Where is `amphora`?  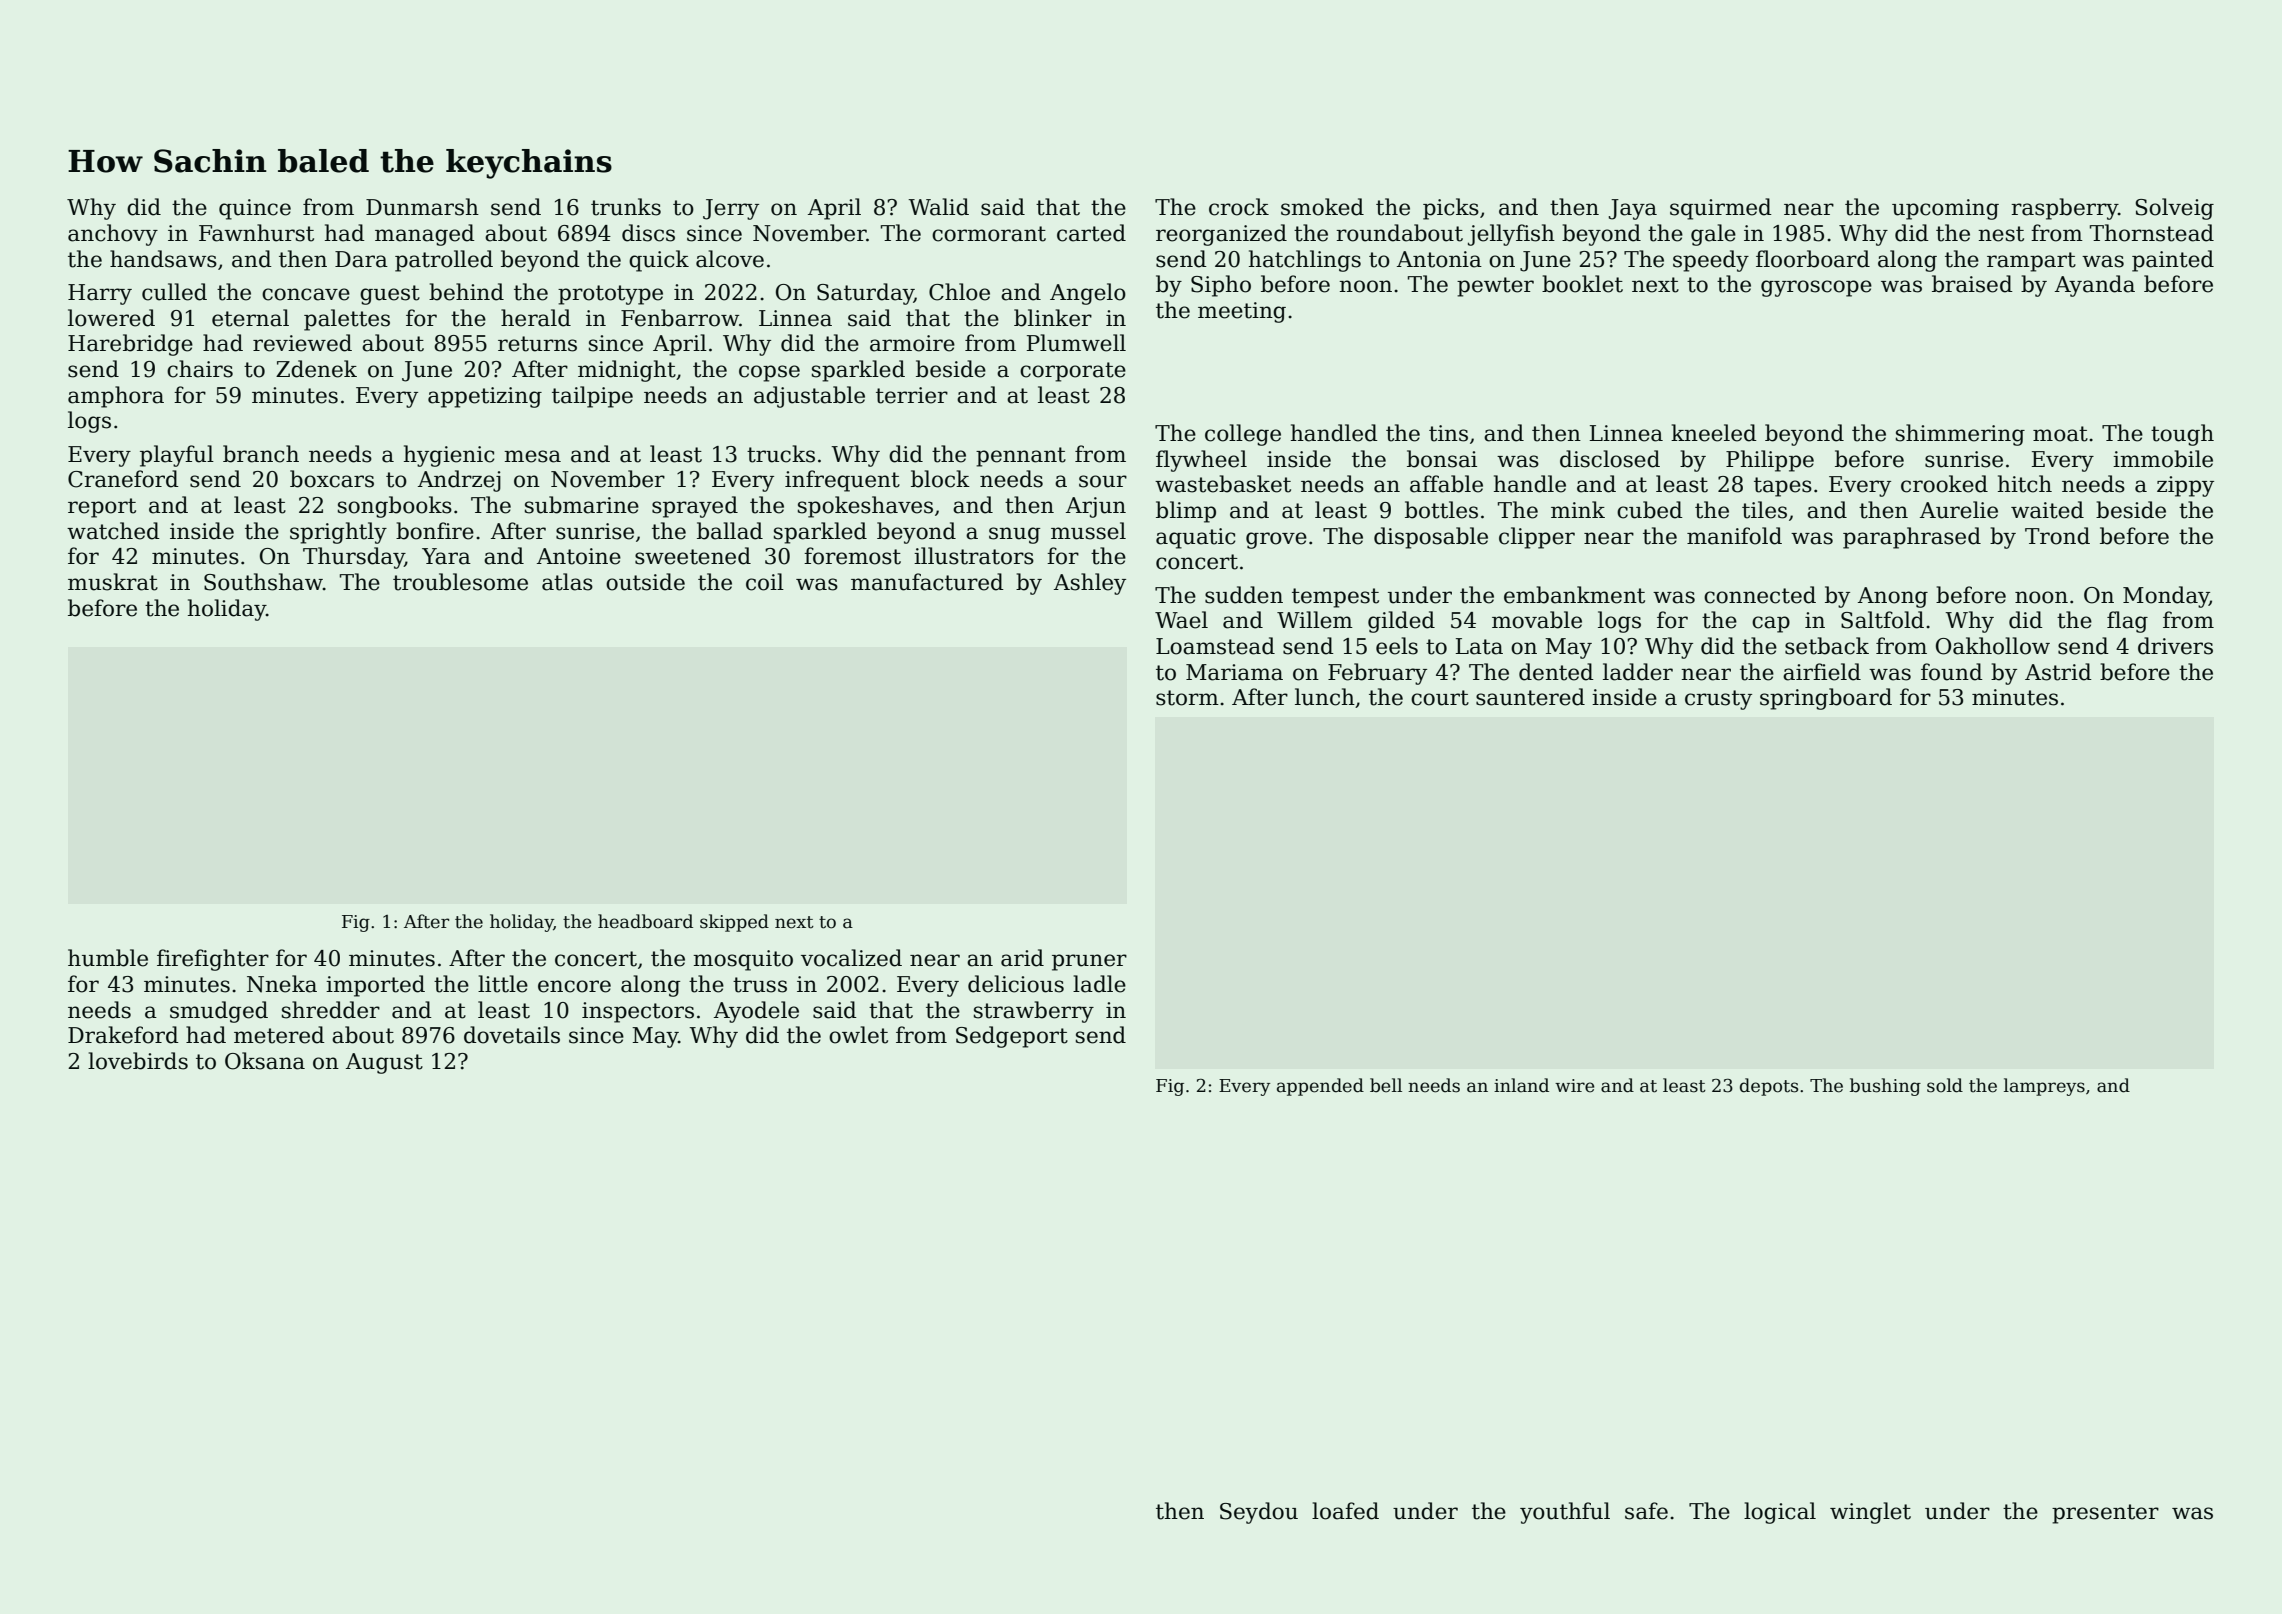 amphora is located at coordinates (116, 397).
